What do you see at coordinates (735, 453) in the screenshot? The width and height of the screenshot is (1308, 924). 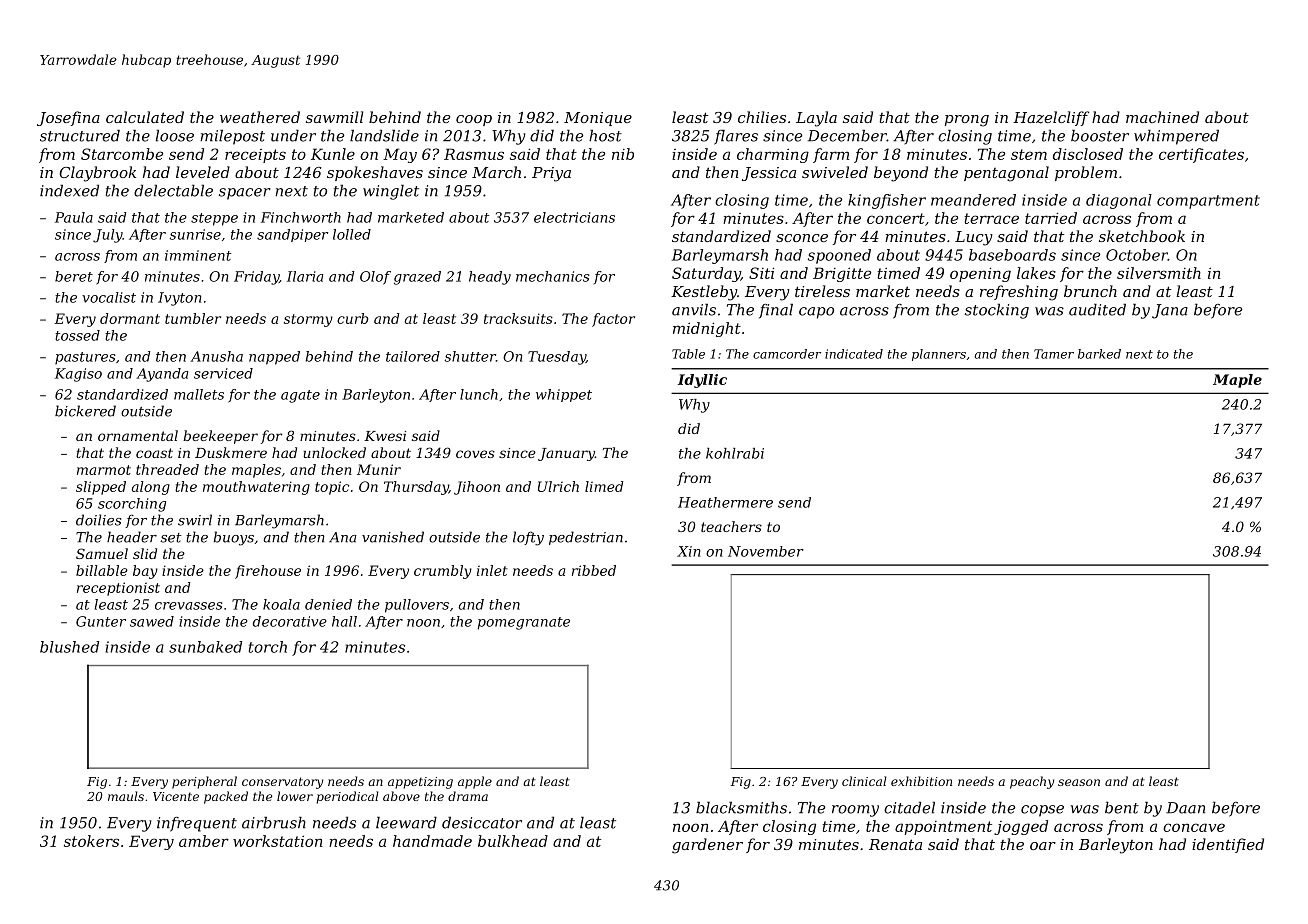 I see `kohlrabi` at bounding box center [735, 453].
